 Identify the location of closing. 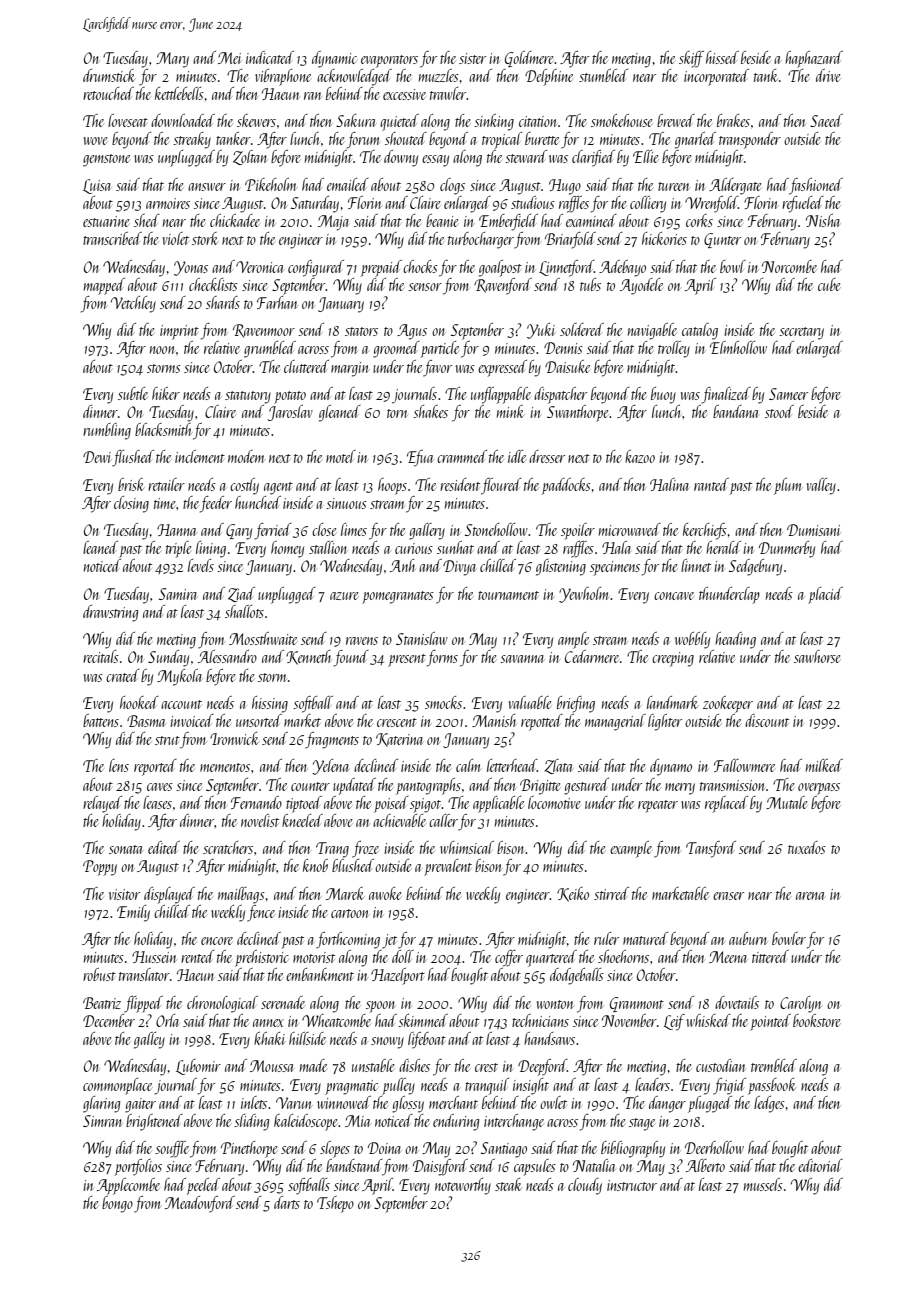
(131, 504).
